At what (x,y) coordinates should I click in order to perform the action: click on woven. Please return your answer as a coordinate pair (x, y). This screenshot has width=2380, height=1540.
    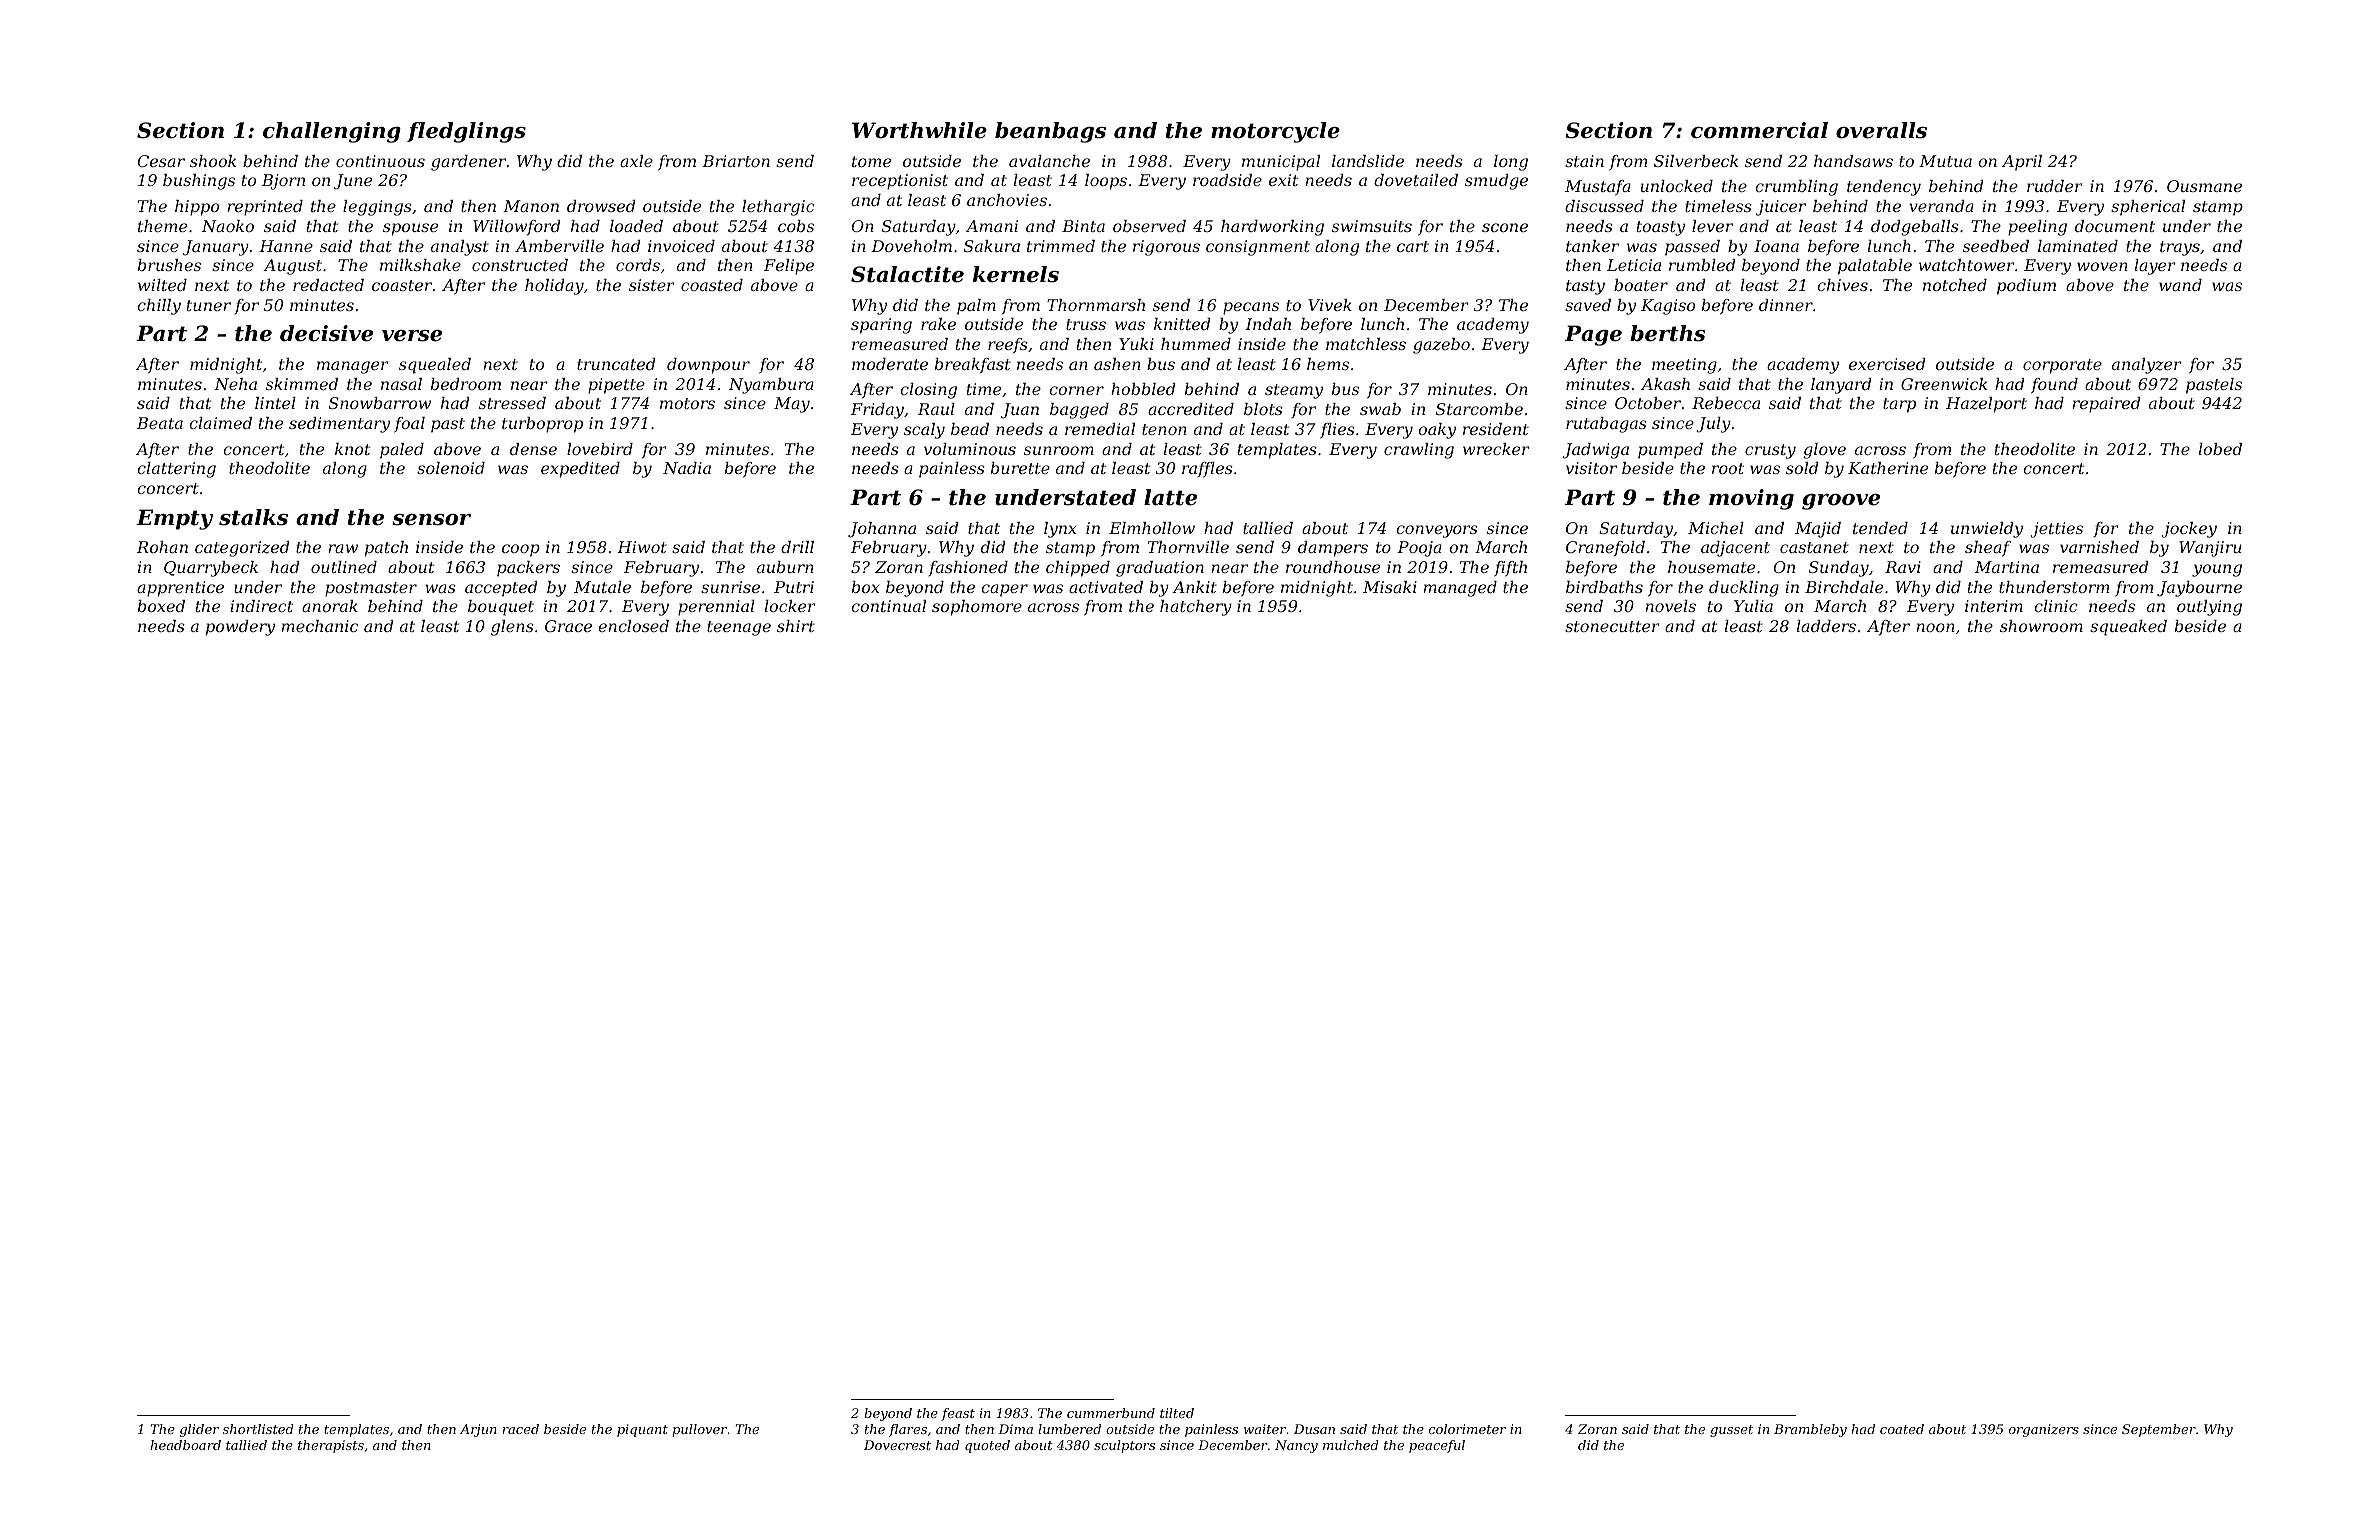
    Looking at the image, I should click on (2102, 266).
